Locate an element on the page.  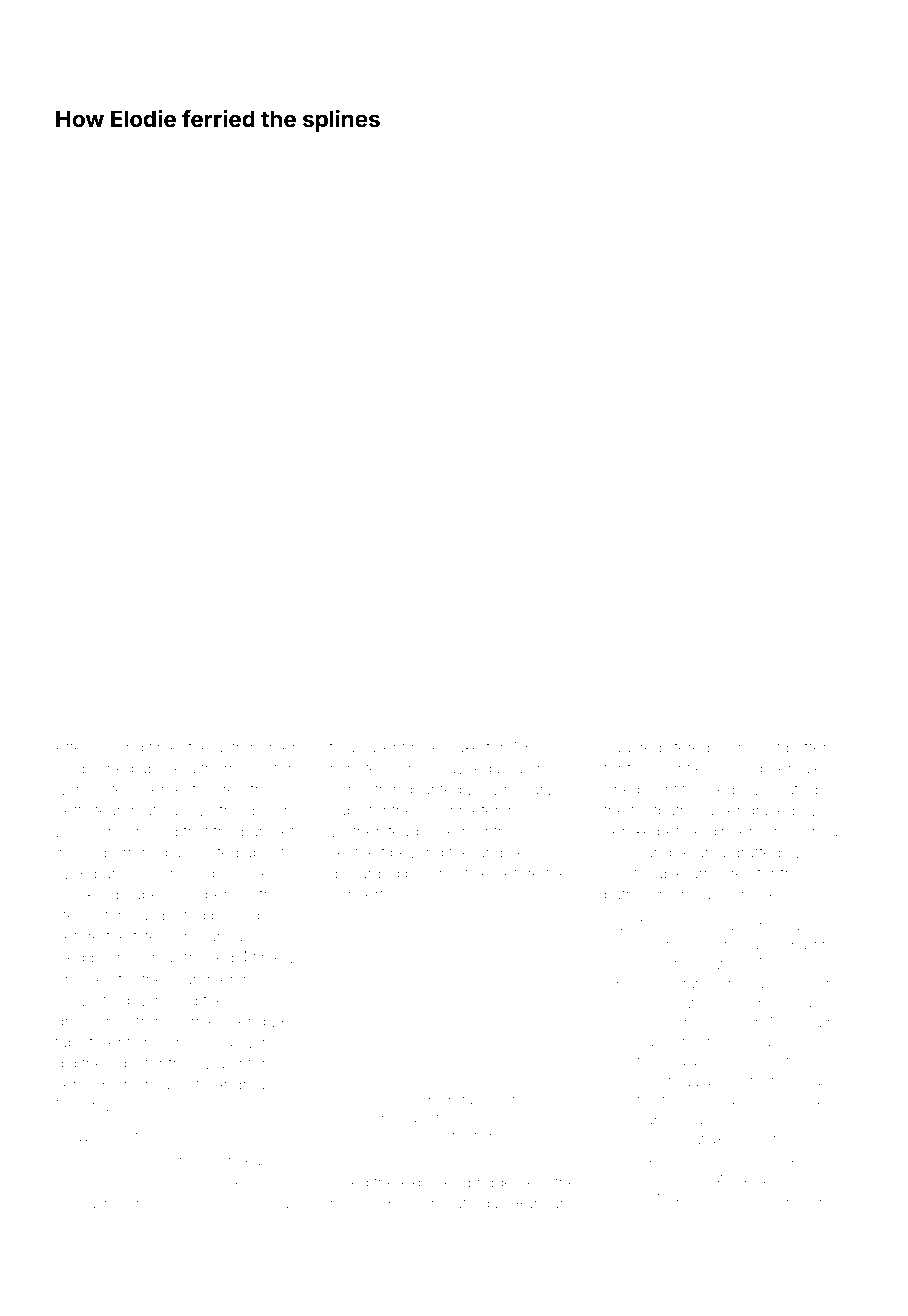
March is located at coordinates (78, 1105).
